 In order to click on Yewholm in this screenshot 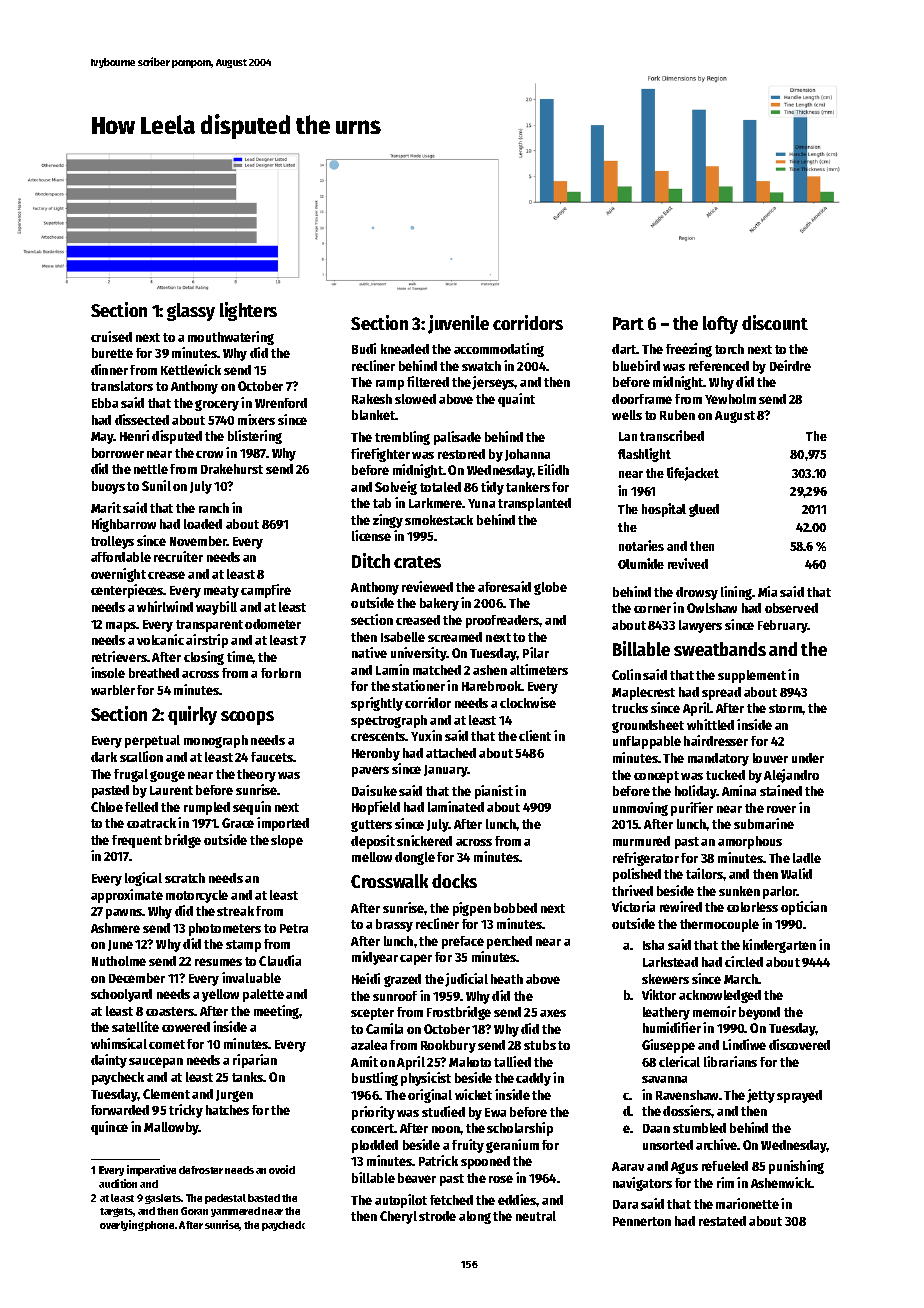, I will do `click(730, 399)`.
